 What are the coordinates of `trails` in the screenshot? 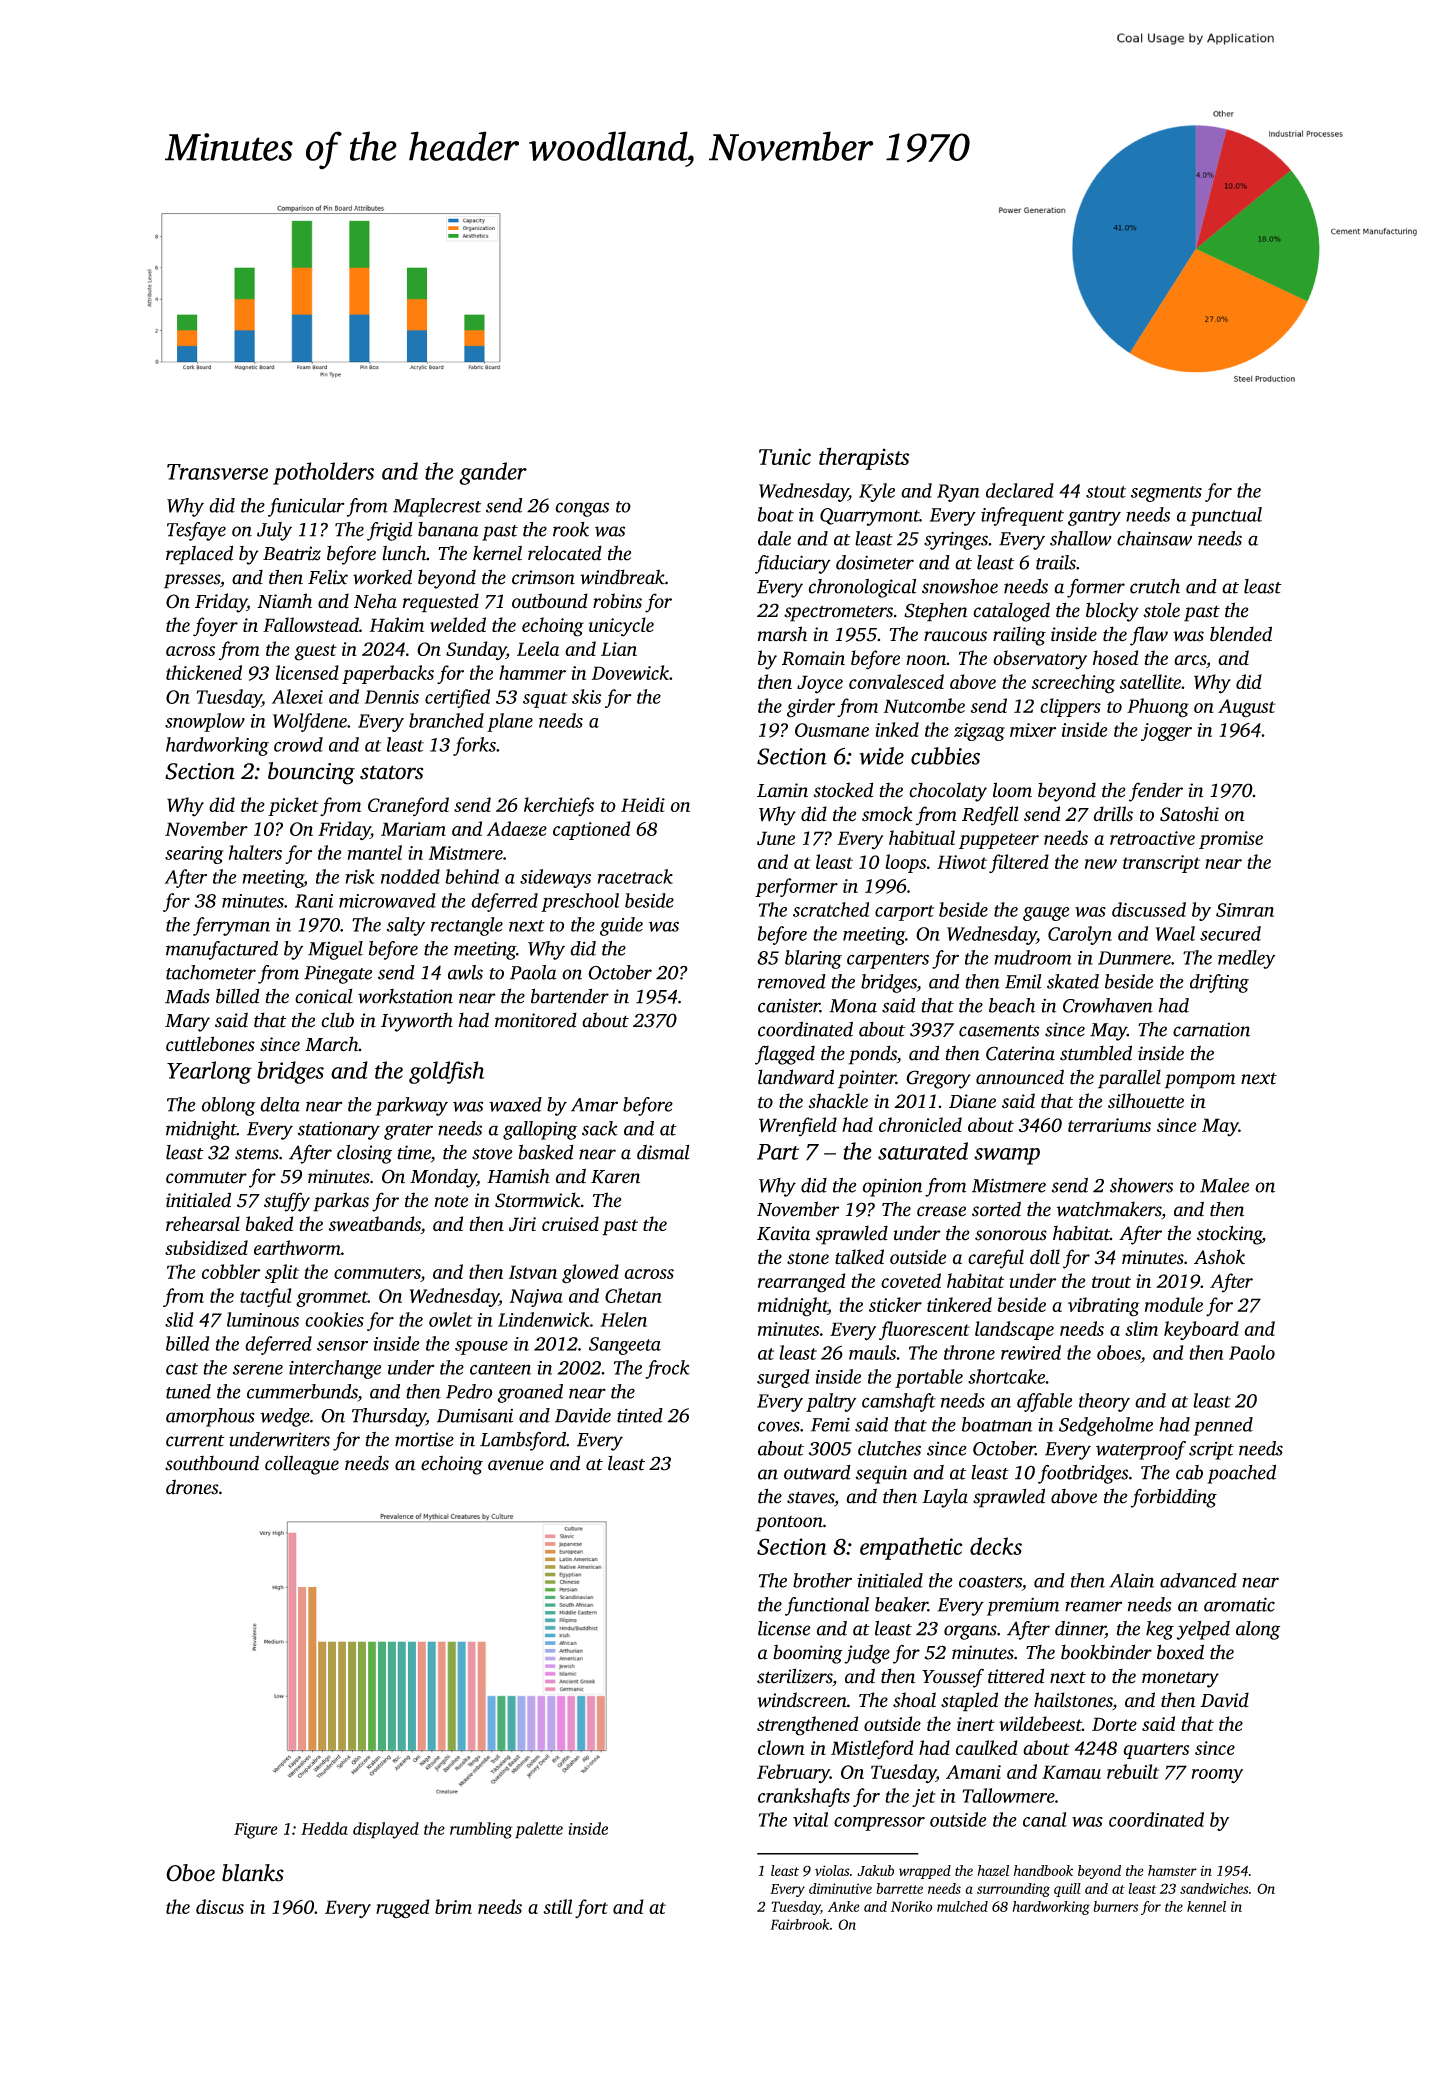 It's located at (1056, 562).
